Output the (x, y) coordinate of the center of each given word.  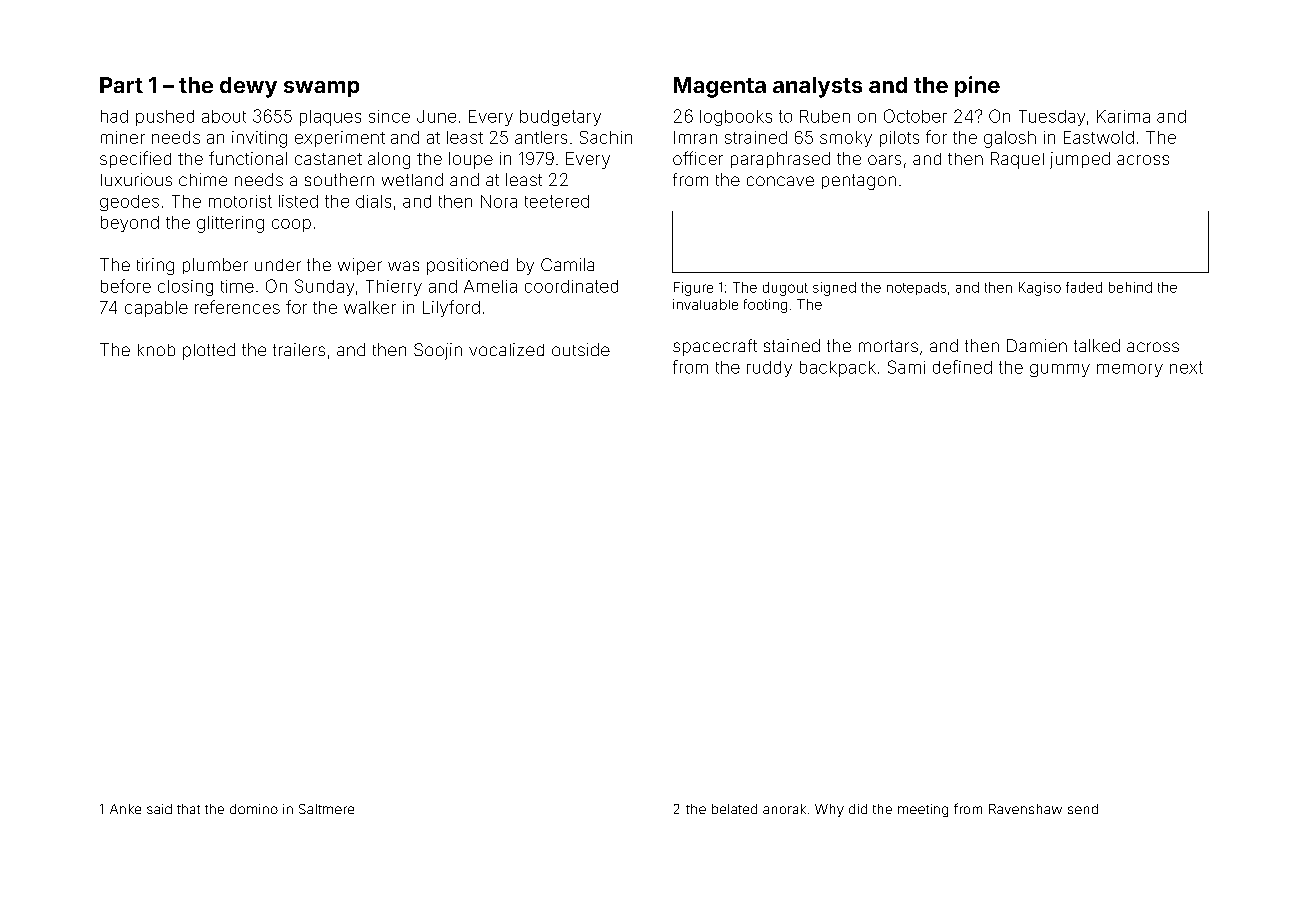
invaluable (705, 304)
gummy (1060, 370)
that (188, 809)
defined (962, 367)
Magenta (720, 87)
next (1186, 367)
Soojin (438, 351)
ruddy (769, 369)
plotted (209, 351)
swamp (321, 89)
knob (156, 350)
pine (977, 86)
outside (581, 349)
